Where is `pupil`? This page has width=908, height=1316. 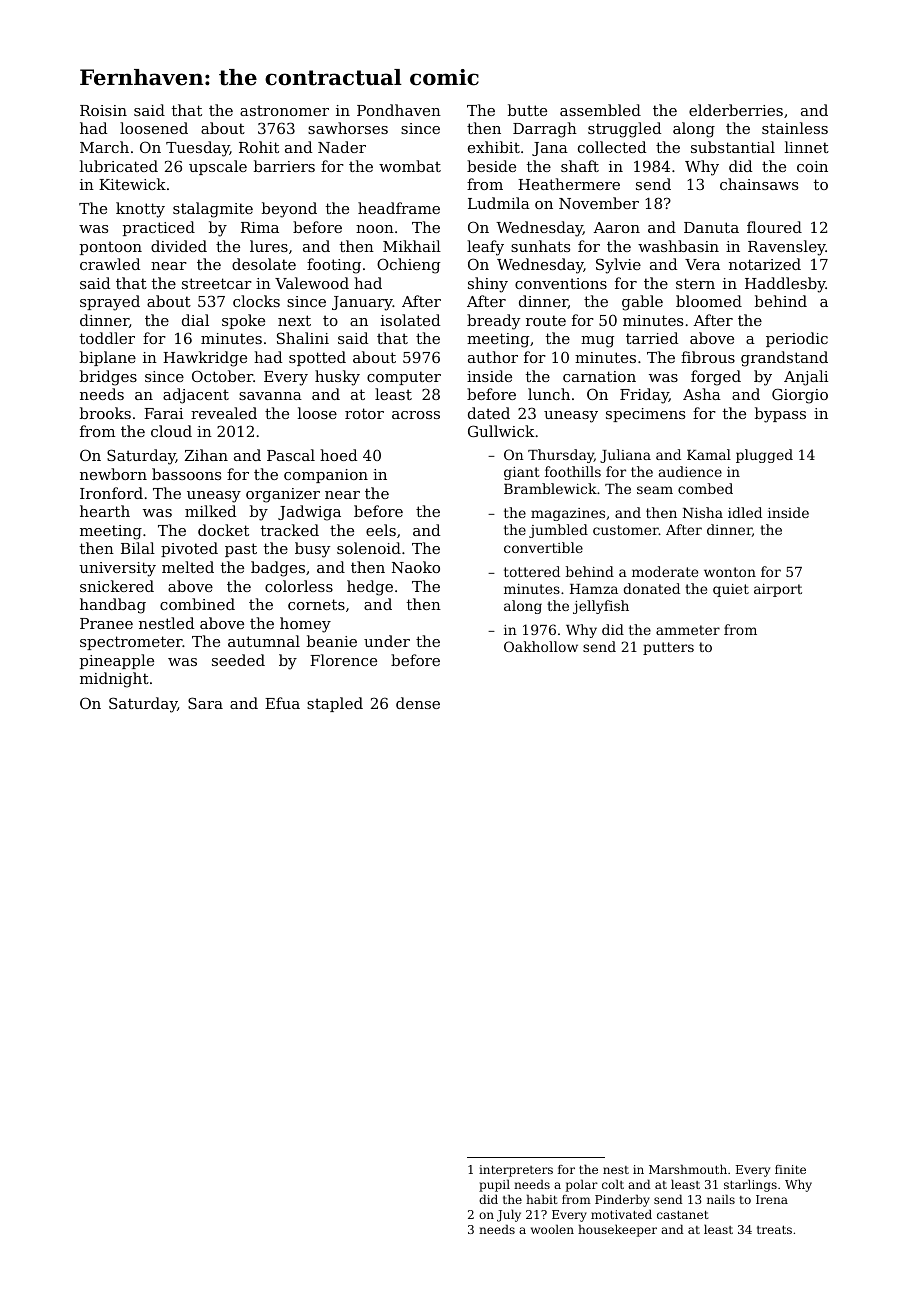 pupil is located at coordinates (494, 1185).
